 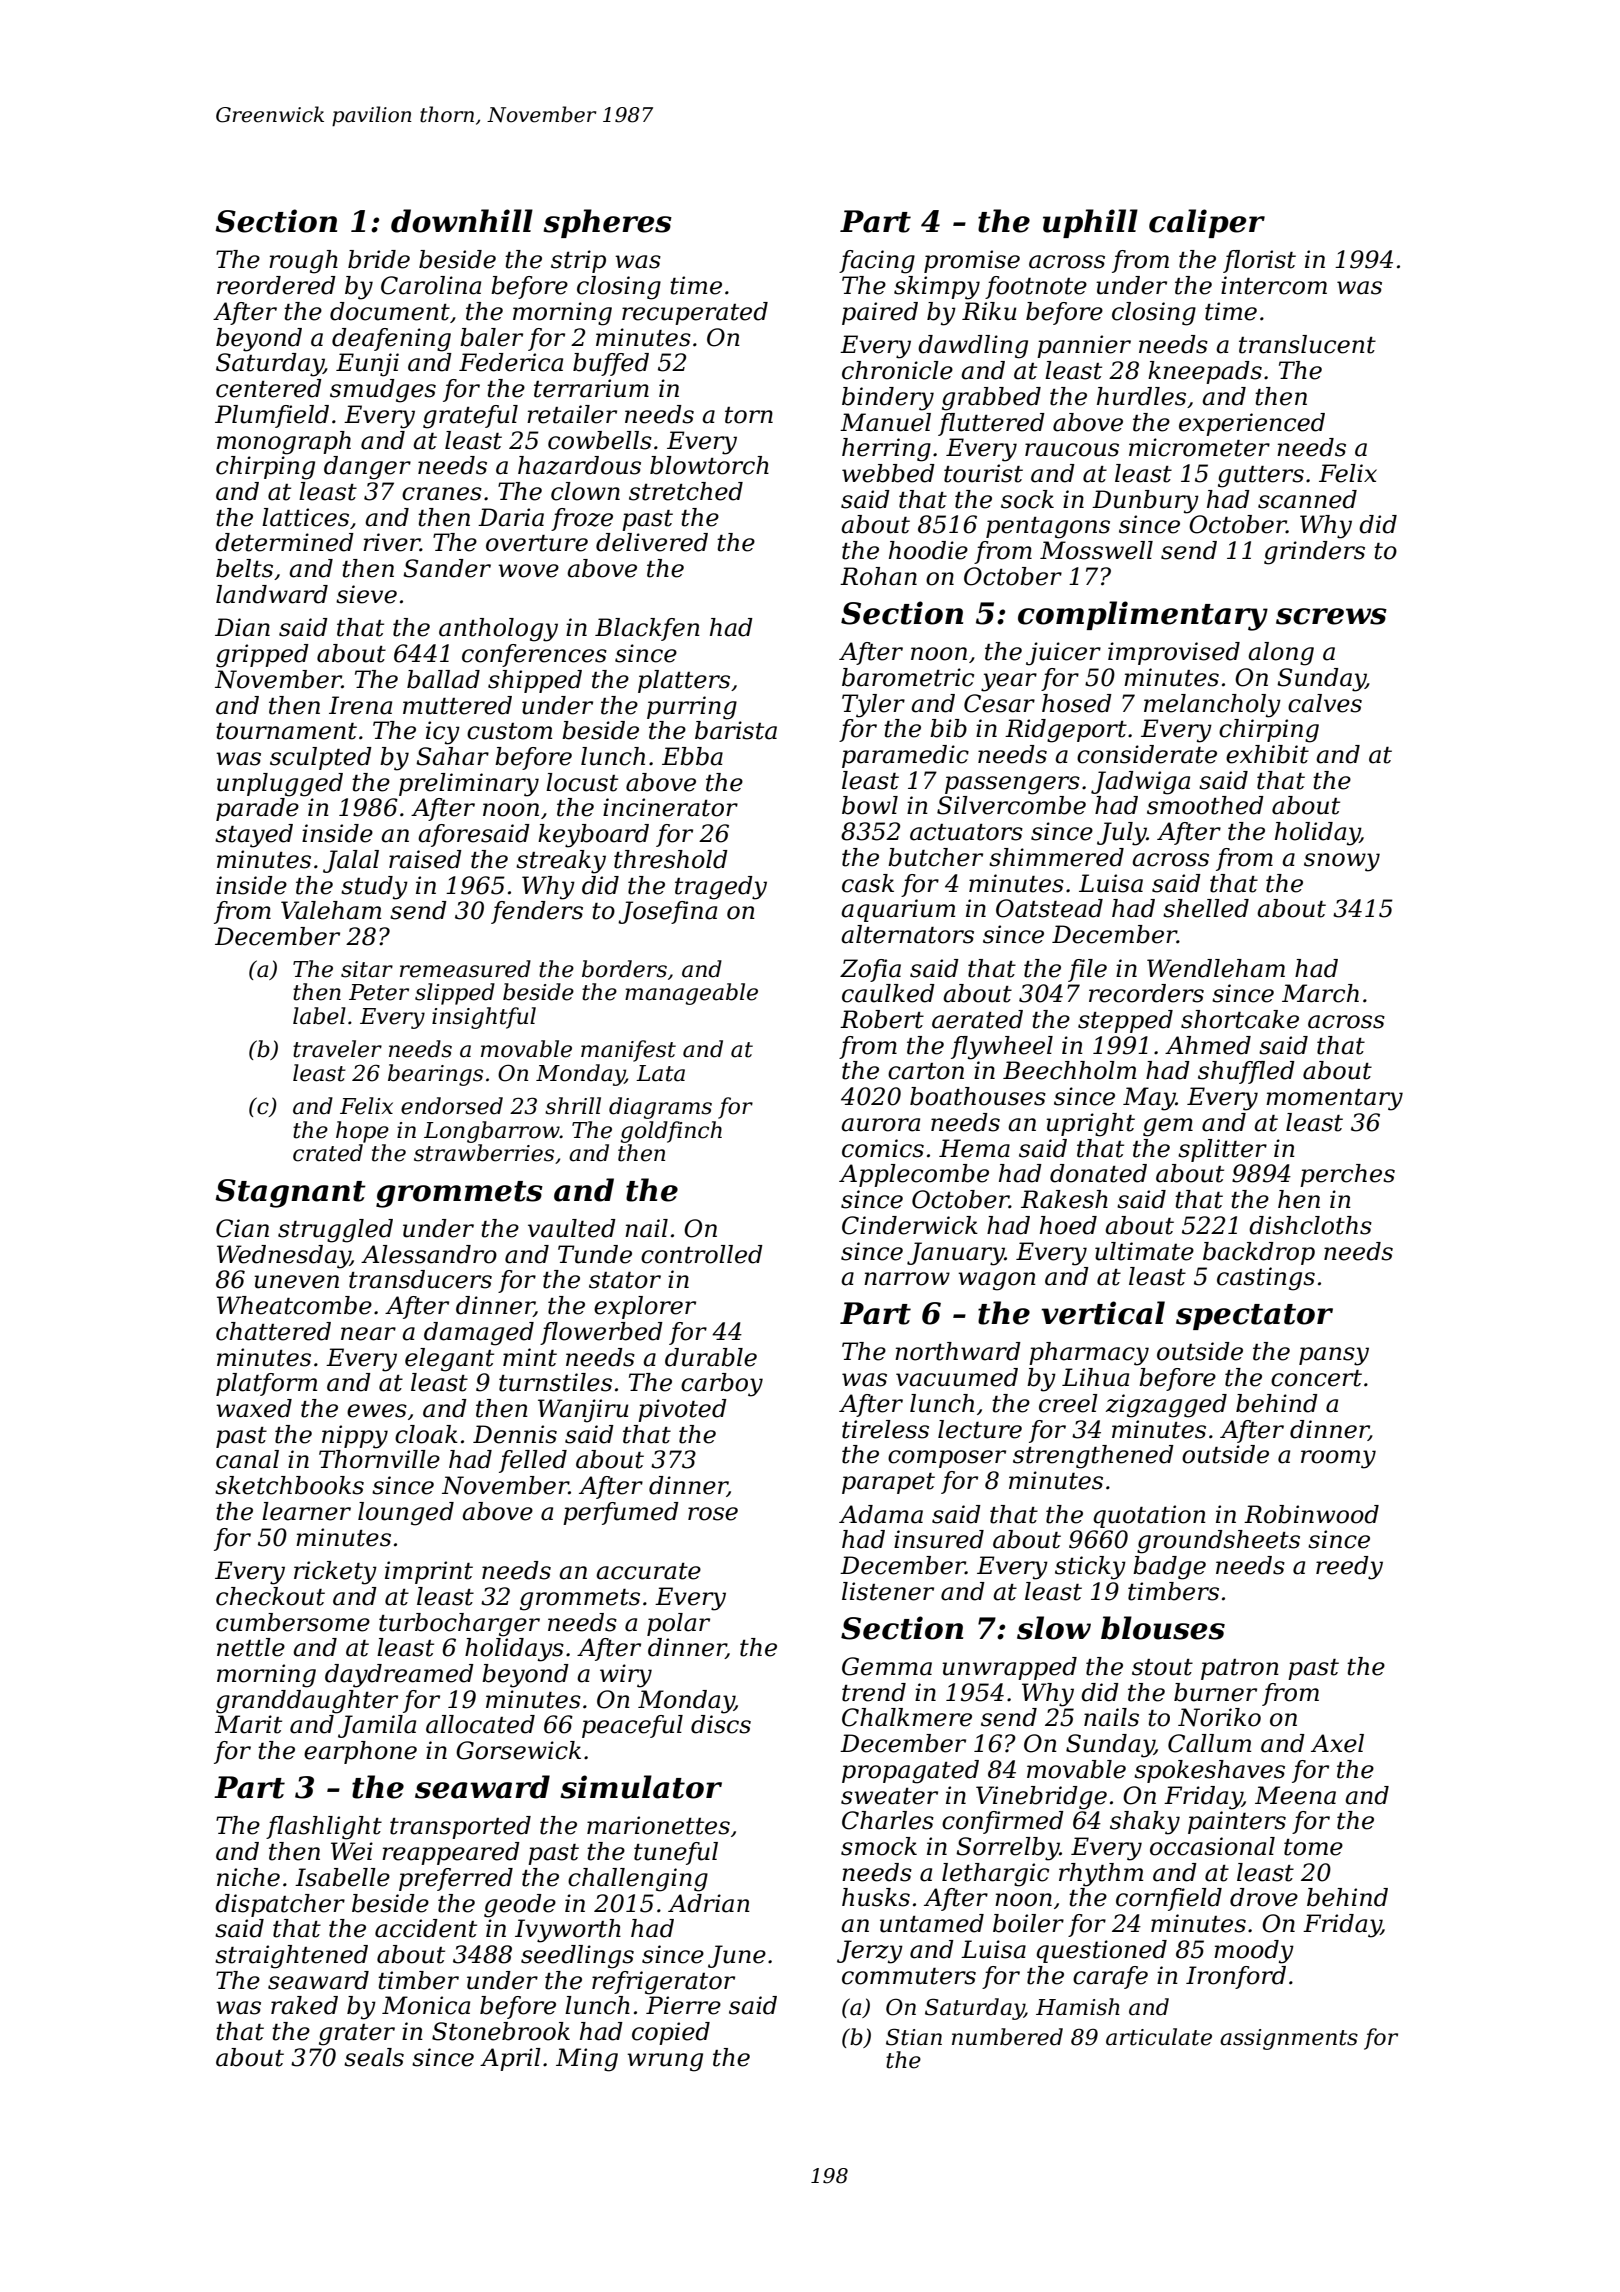 I want to click on scanned, so click(x=1307, y=499).
